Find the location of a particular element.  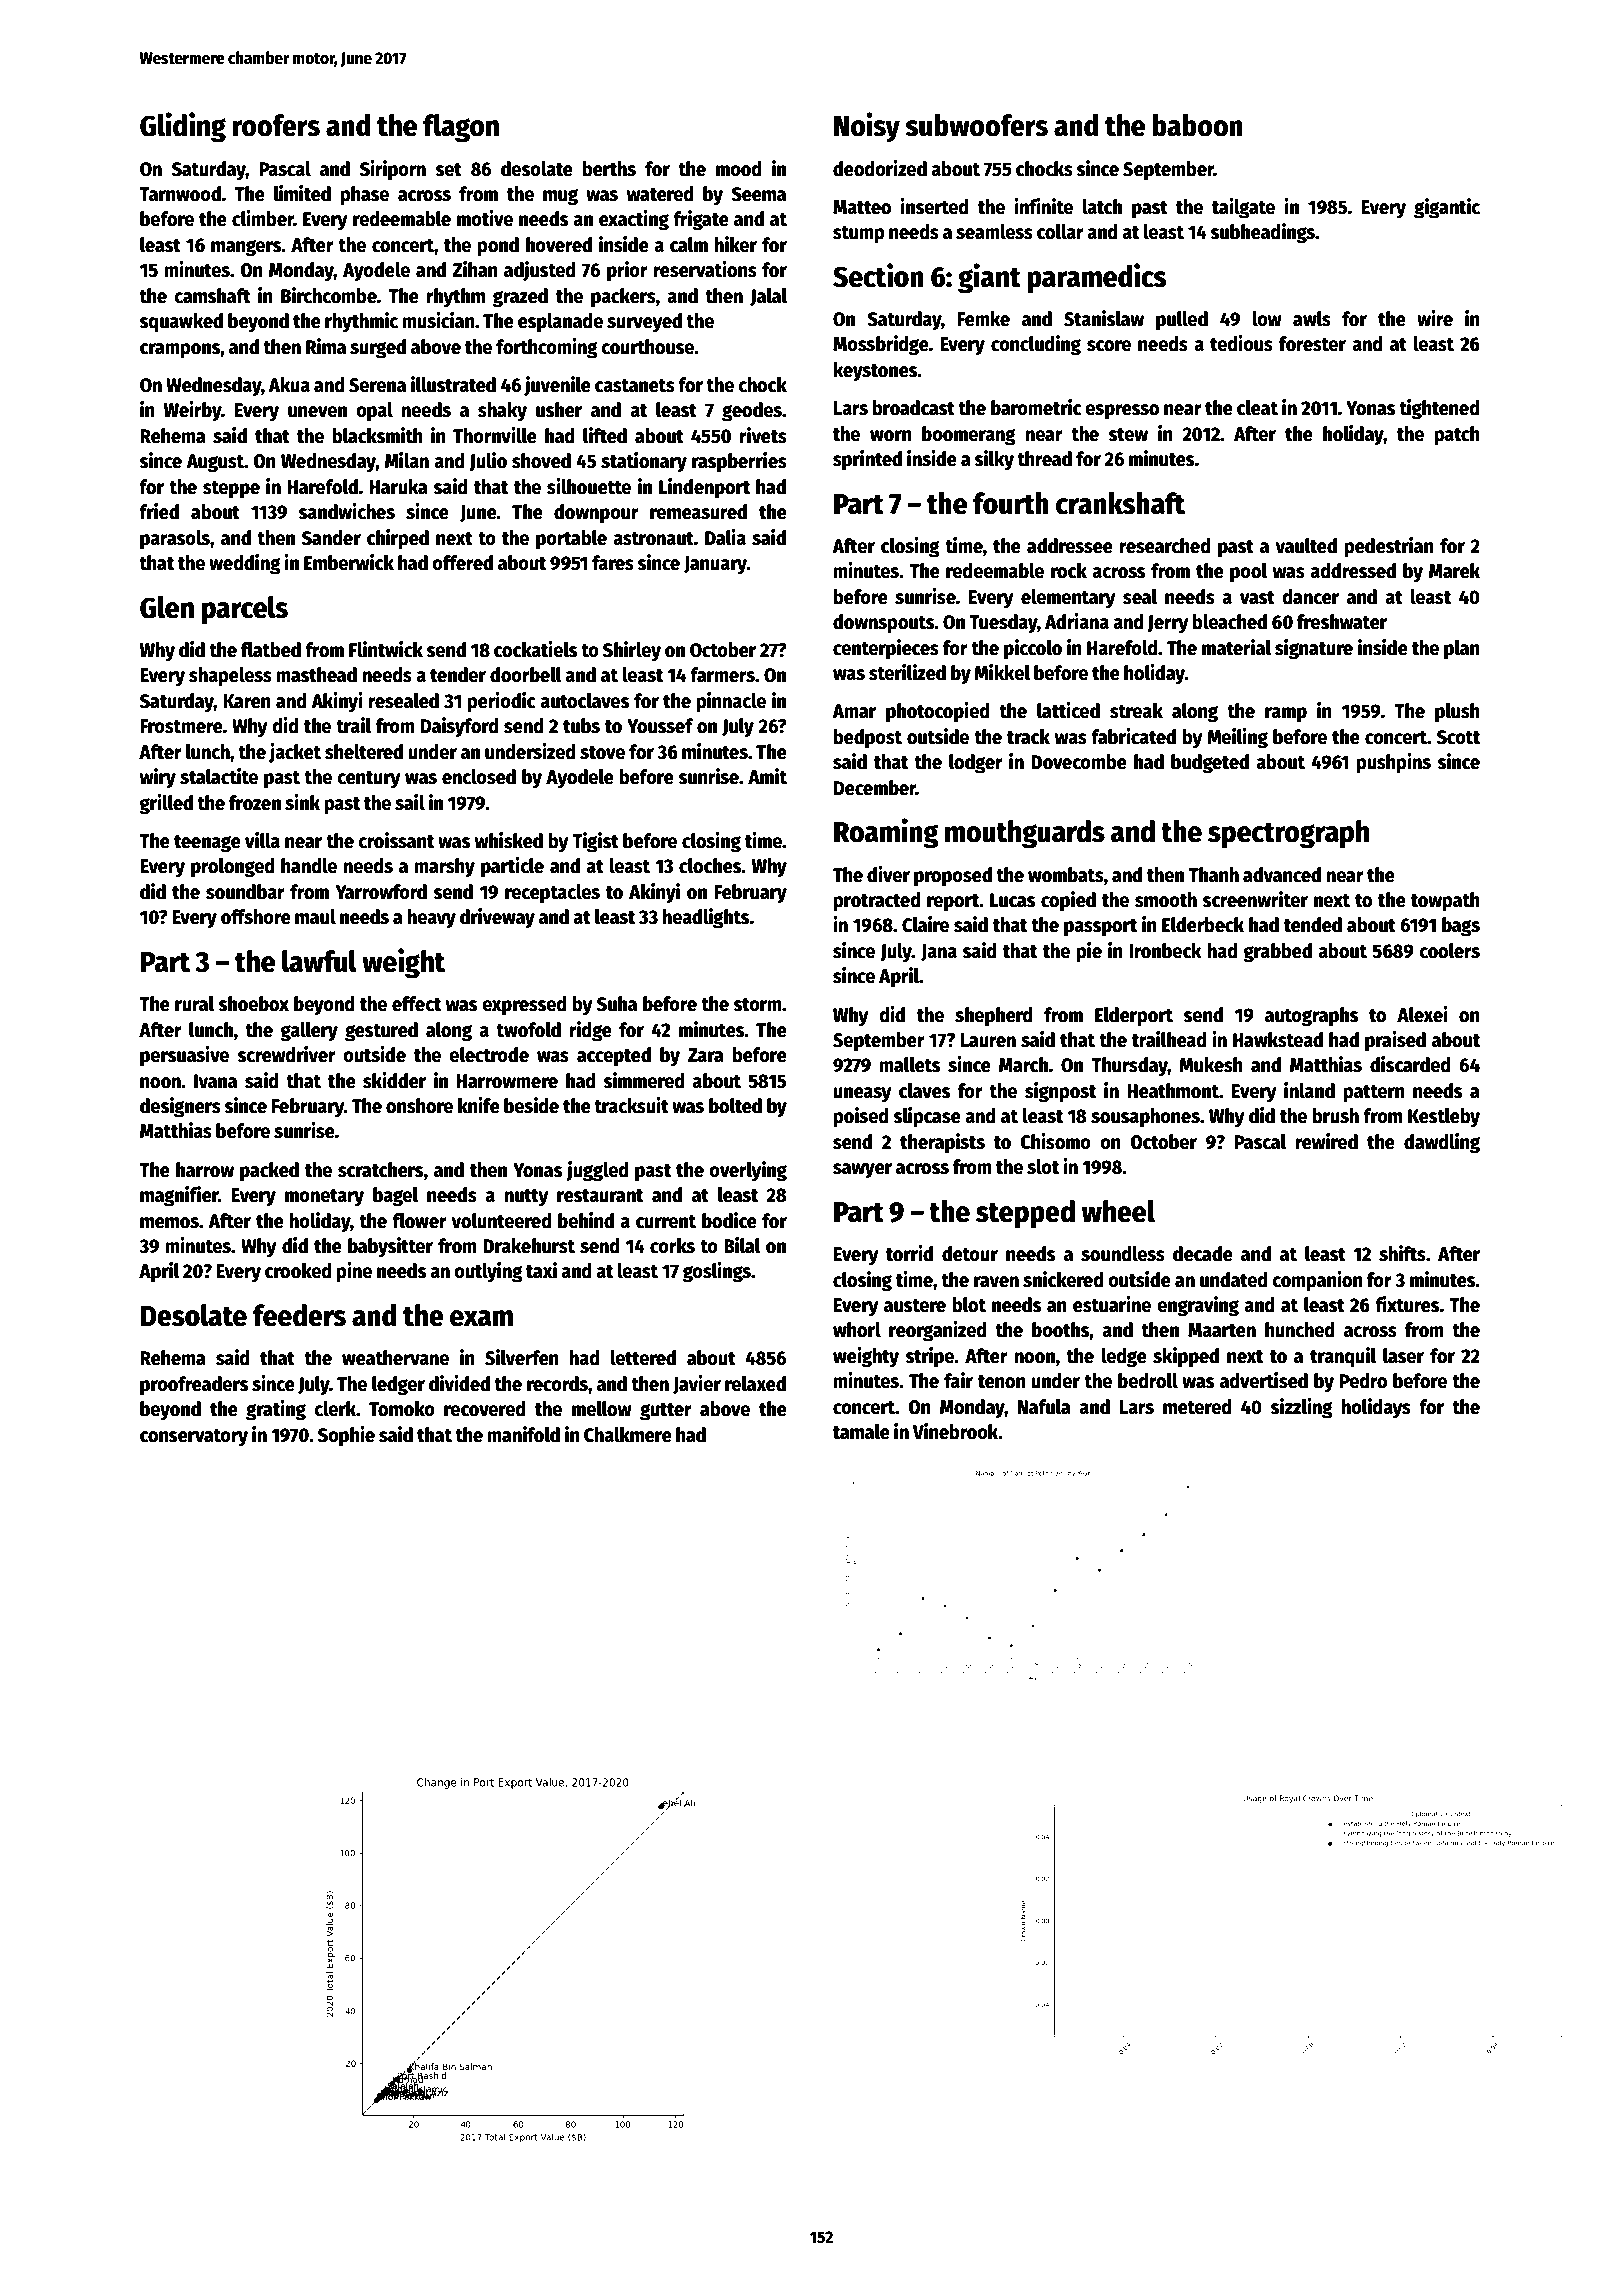

fixtures is located at coordinates (1407, 1304).
